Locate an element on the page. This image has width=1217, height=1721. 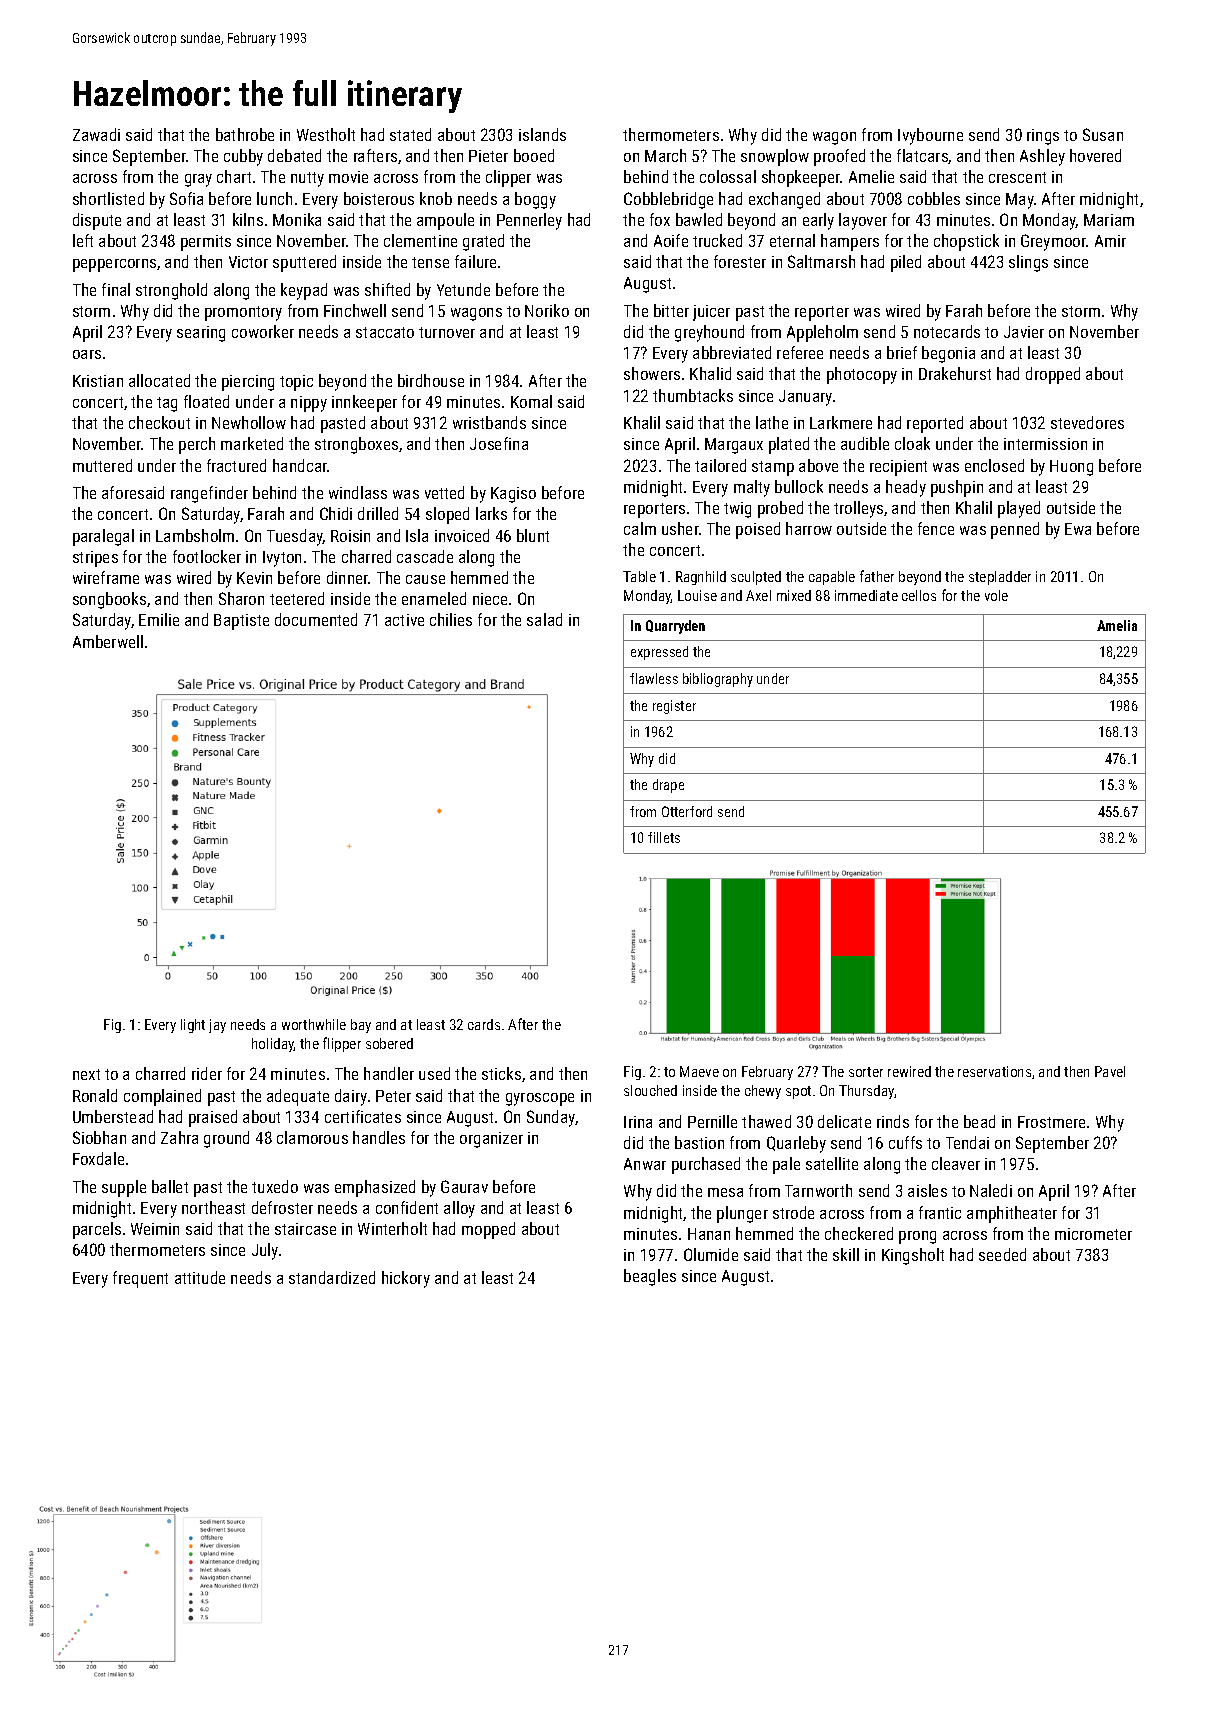
kilns is located at coordinates (248, 219).
